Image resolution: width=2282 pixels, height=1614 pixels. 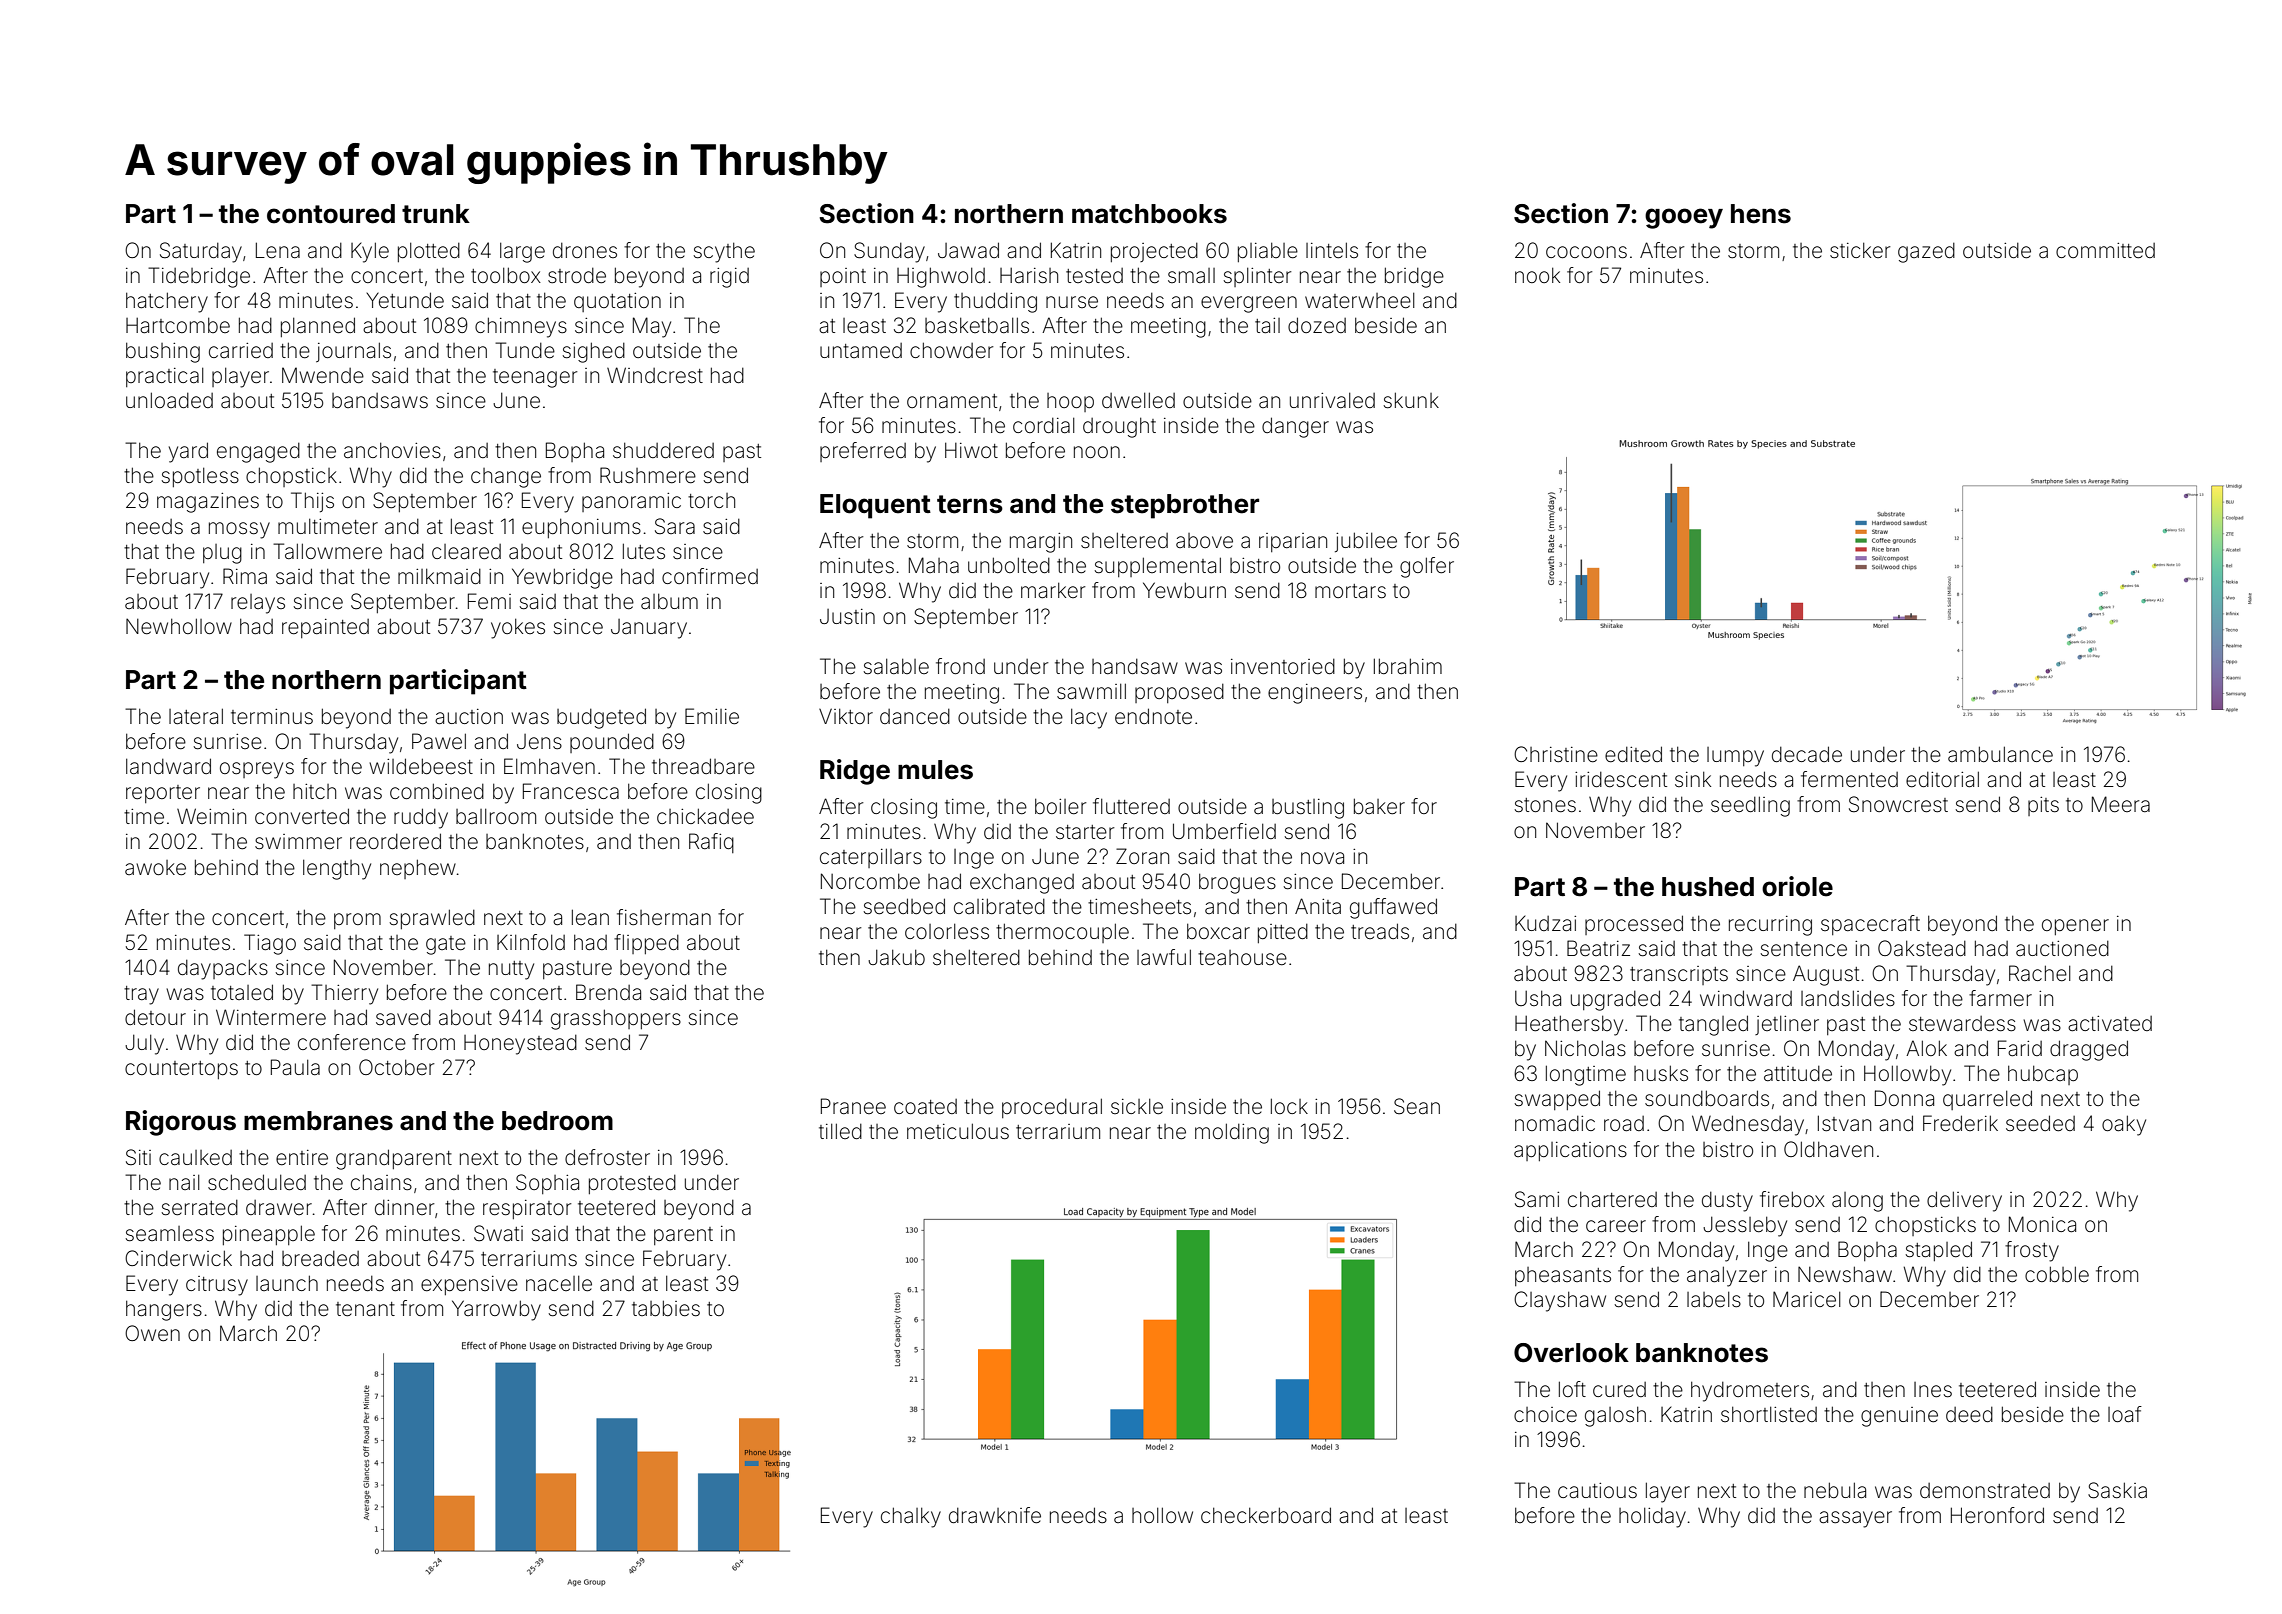 What do you see at coordinates (518, 628) in the screenshot?
I see `yokes` at bounding box center [518, 628].
